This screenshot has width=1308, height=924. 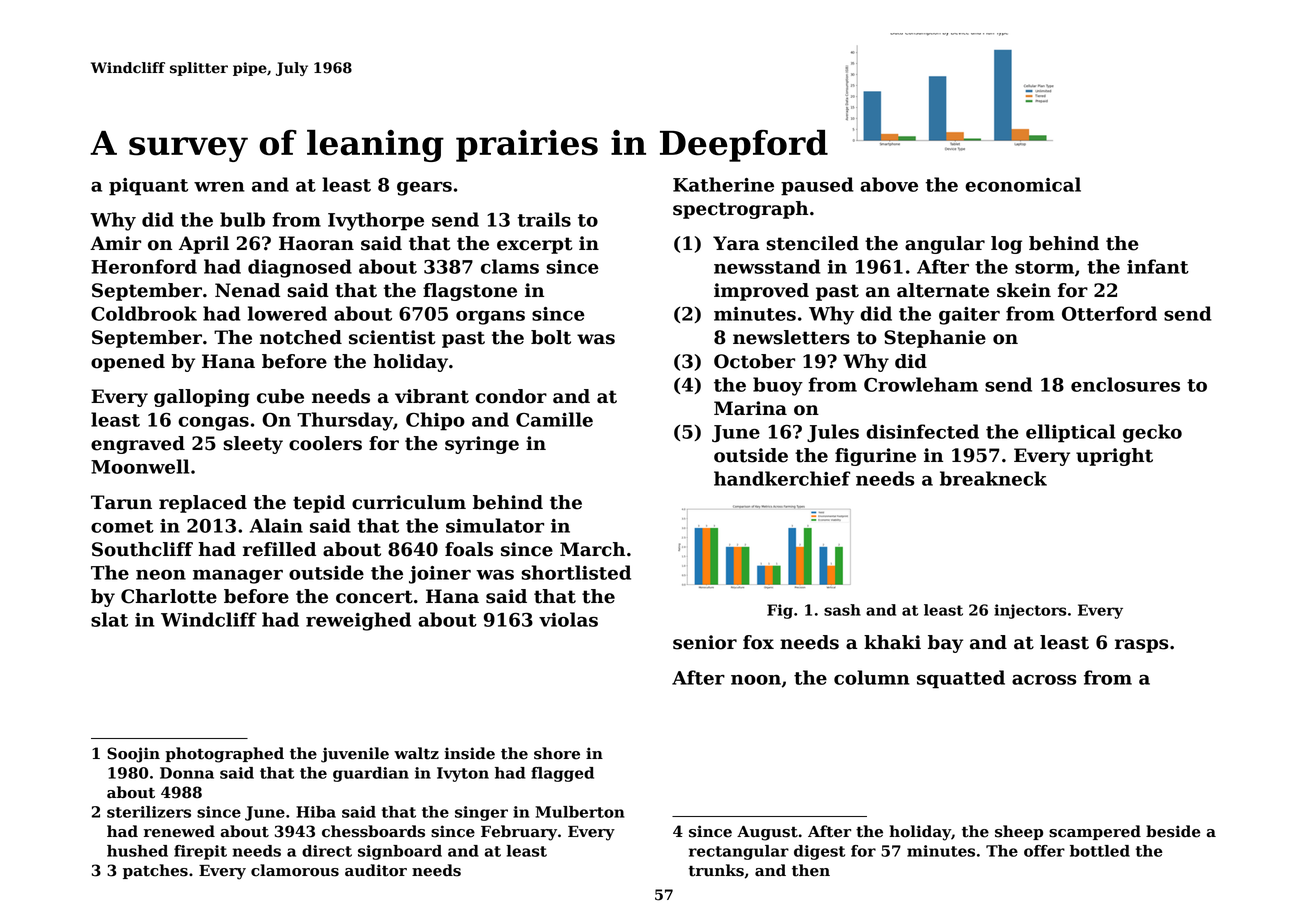 I want to click on auditor, so click(x=376, y=870).
